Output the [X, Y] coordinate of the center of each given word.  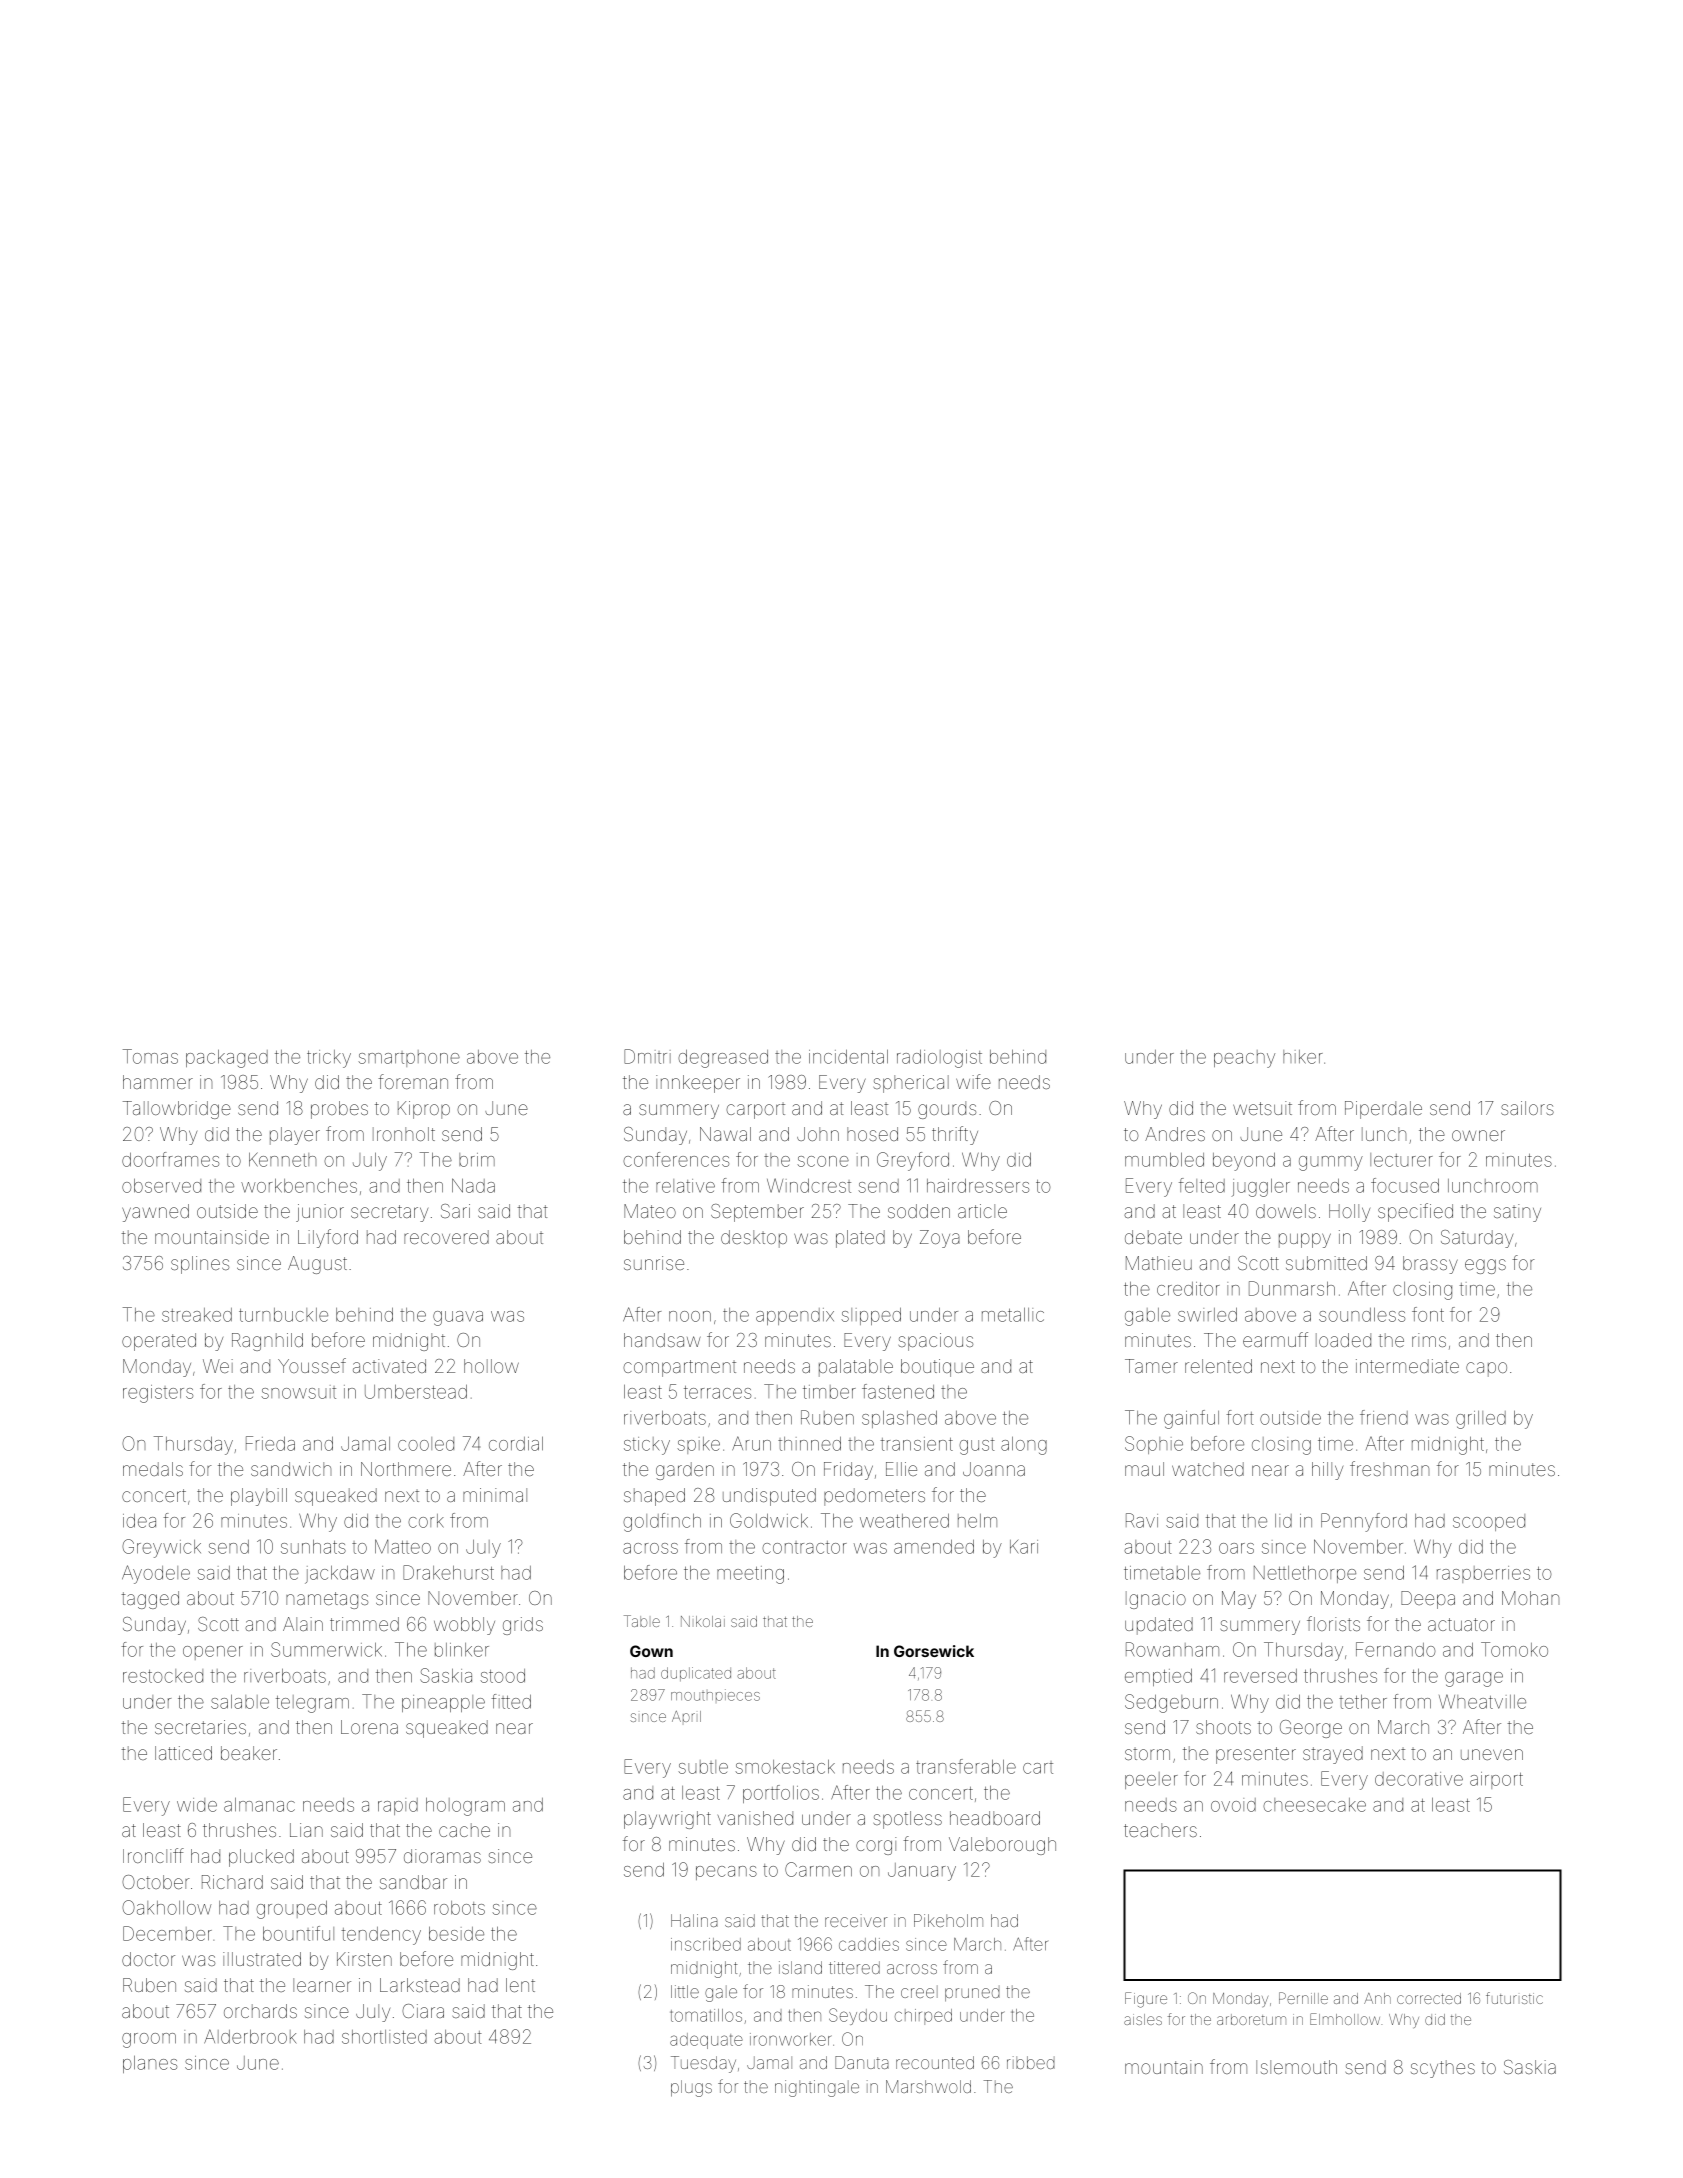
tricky [329, 1059]
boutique [937, 1368]
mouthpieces [715, 1695]
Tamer [1151, 1366]
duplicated [696, 1674]
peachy [1244, 1059]
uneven [1492, 1754]
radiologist [939, 1059]
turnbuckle [283, 1315]
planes [150, 2064]
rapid [398, 1806]
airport [1496, 1780]
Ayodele [156, 1574]
